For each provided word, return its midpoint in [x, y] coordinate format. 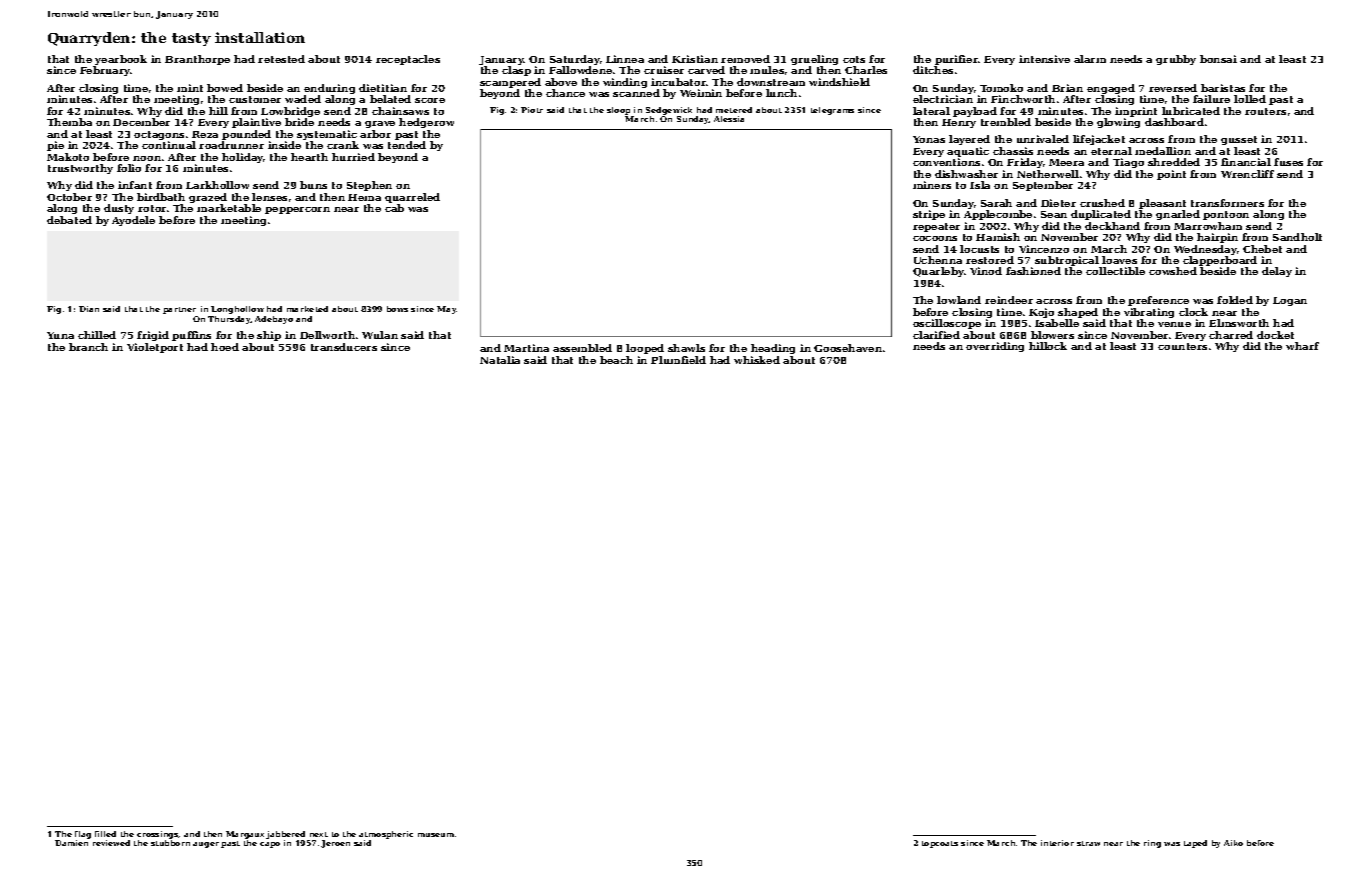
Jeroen [335, 844]
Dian [89, 309]
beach [616, 360]
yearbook [121, 60]
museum [436, 835]
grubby [1176, 60]
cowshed [1173, 271]
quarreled [412, 198]
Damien [71, 843]
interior [1057, 843]
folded [1235, 300]
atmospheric [386, 835]
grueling [814, 60]
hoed [225, 347]
